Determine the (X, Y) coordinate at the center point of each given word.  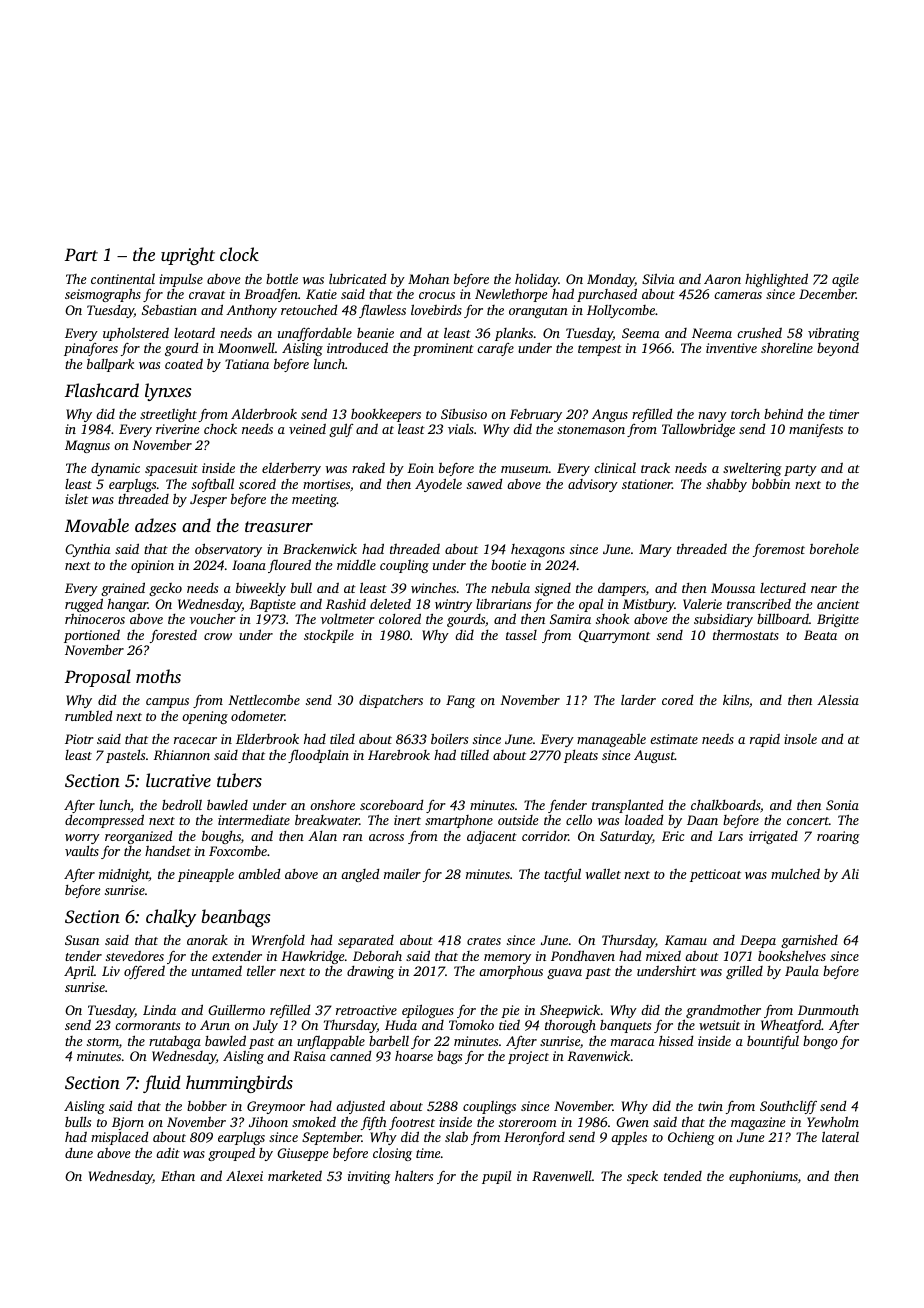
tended (683, 1175)
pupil (496, 1177)
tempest (600, 350)
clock (239, 254)
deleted (390, 603)
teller (261, 970)
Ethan (178, 1175)
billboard (783, 618)
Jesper (208, 500)
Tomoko (471, 1025)
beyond (838, 349)
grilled (744, 972)
